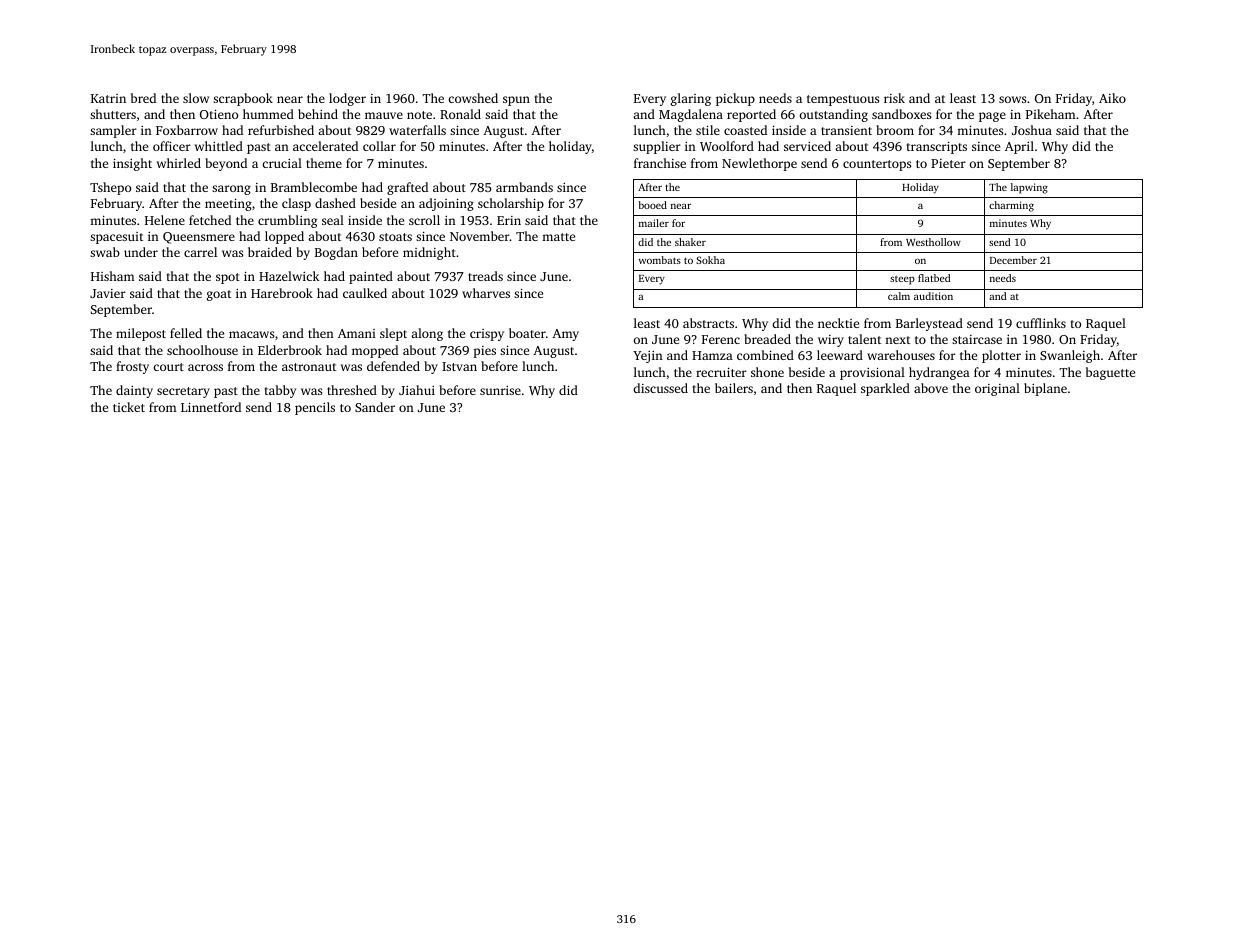 This screenshot has width=1233, height=952. I want to click on beyond, so click(226, 164).
